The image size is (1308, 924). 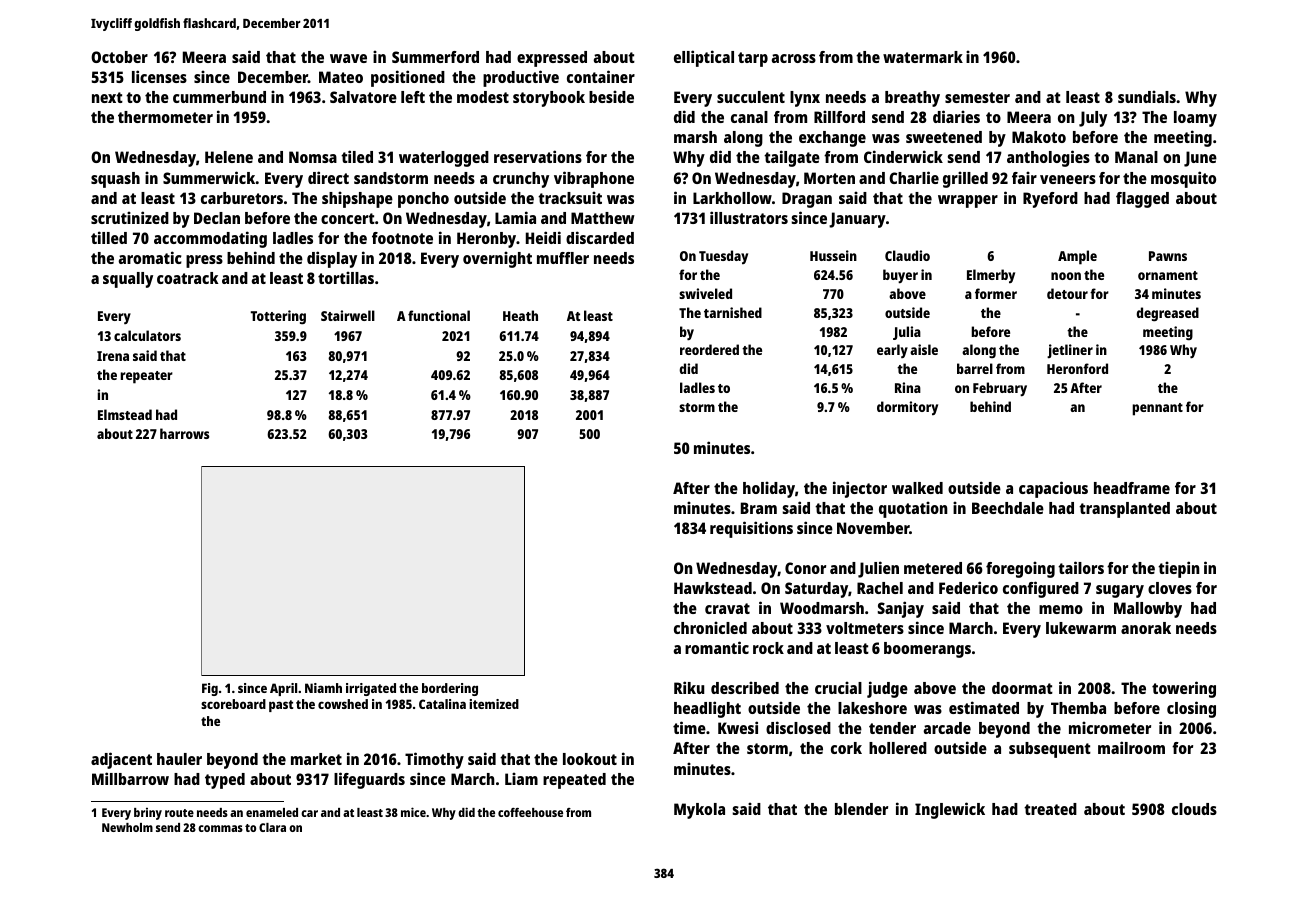 I want to click on June, so click(x=1200, y=159).
